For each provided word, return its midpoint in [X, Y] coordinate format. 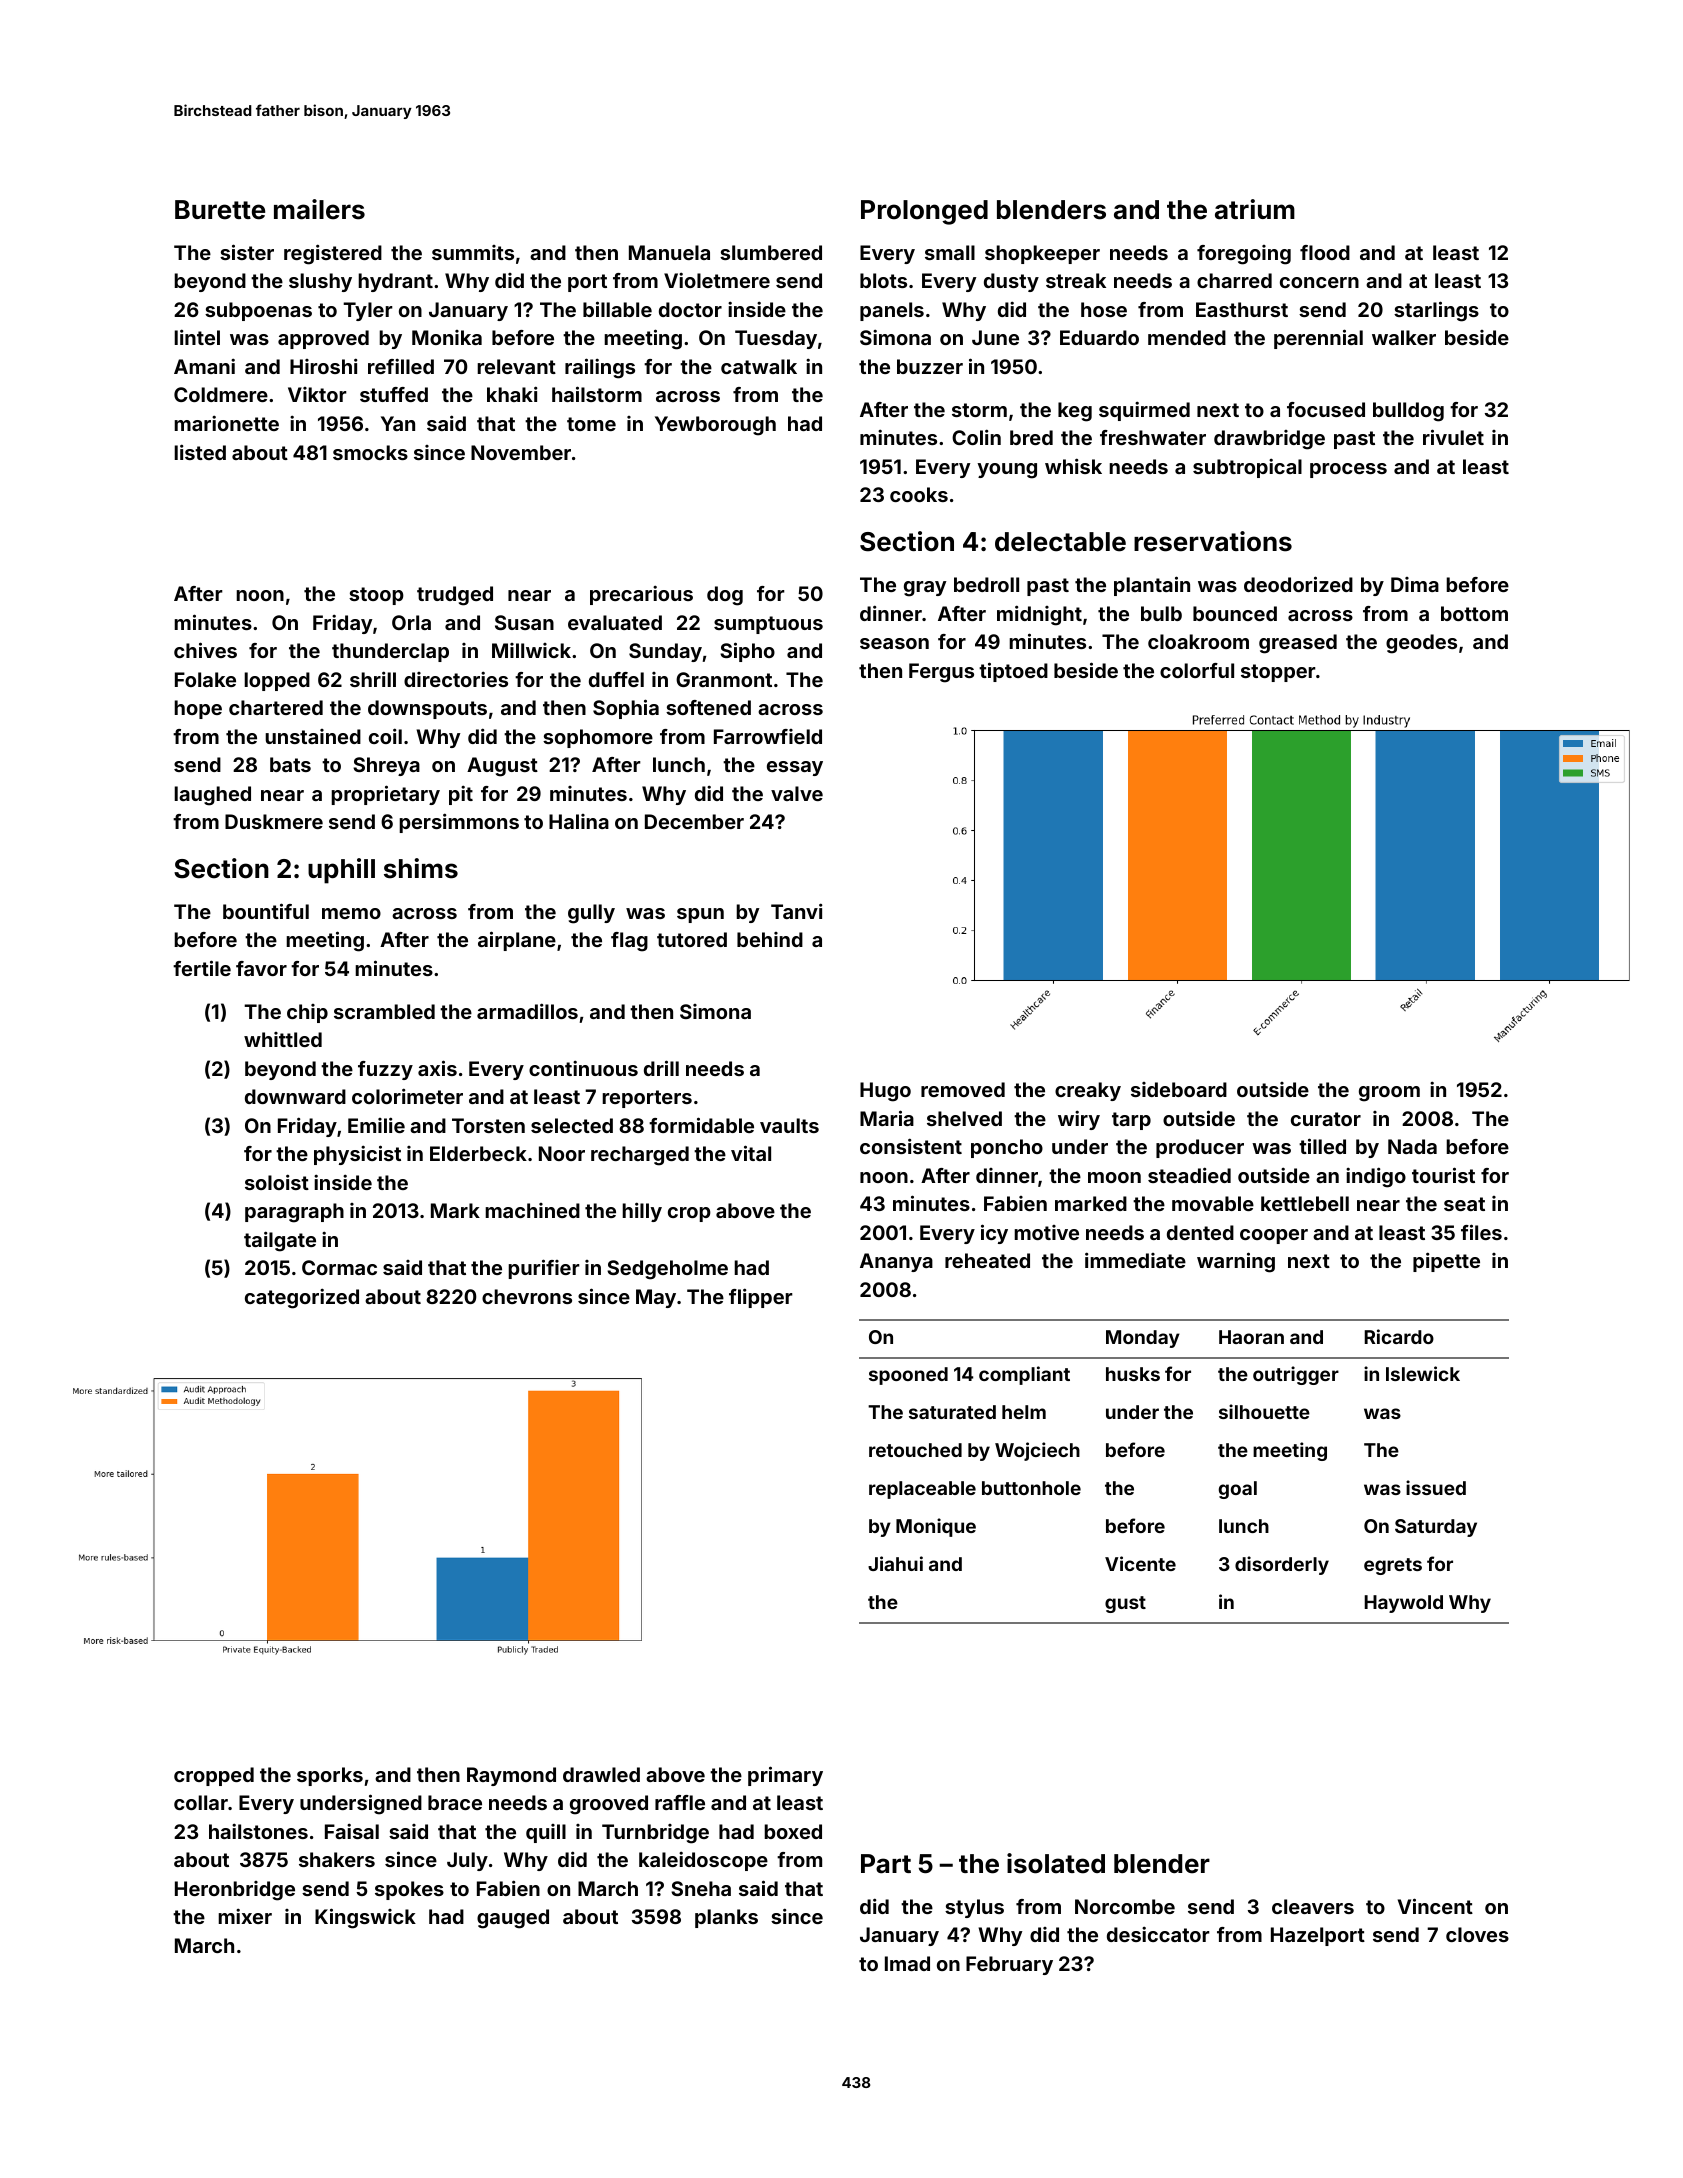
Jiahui [895, 1563]
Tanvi [796, 911]
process [1348, 470]
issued [1436, 1487]
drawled [601, 1774]
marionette [226, 423]
